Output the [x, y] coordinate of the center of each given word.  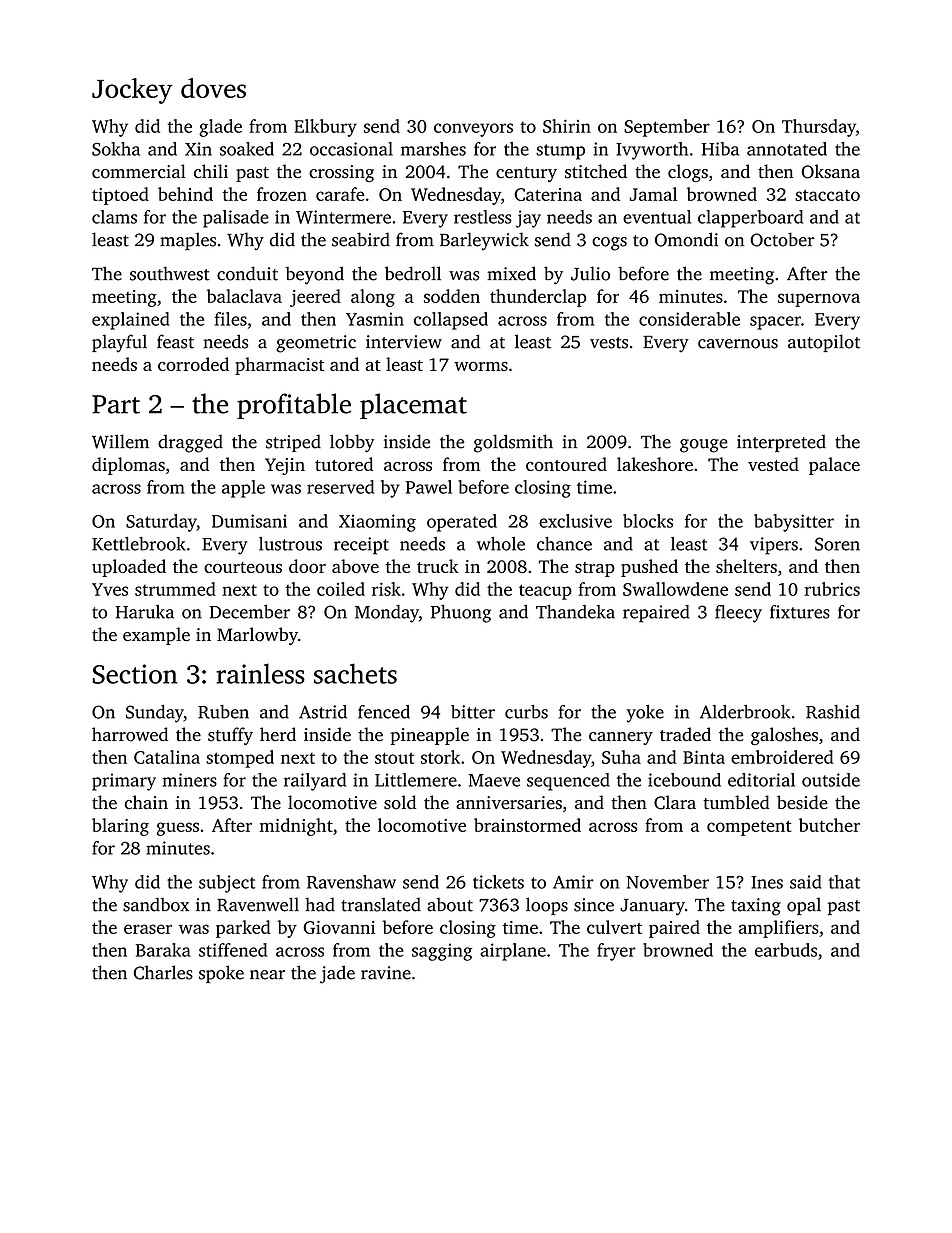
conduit [247, 273]
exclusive [575, 521]
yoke [645, 714]
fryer [616, 952]
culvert [614, 927]
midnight [296, 827]
